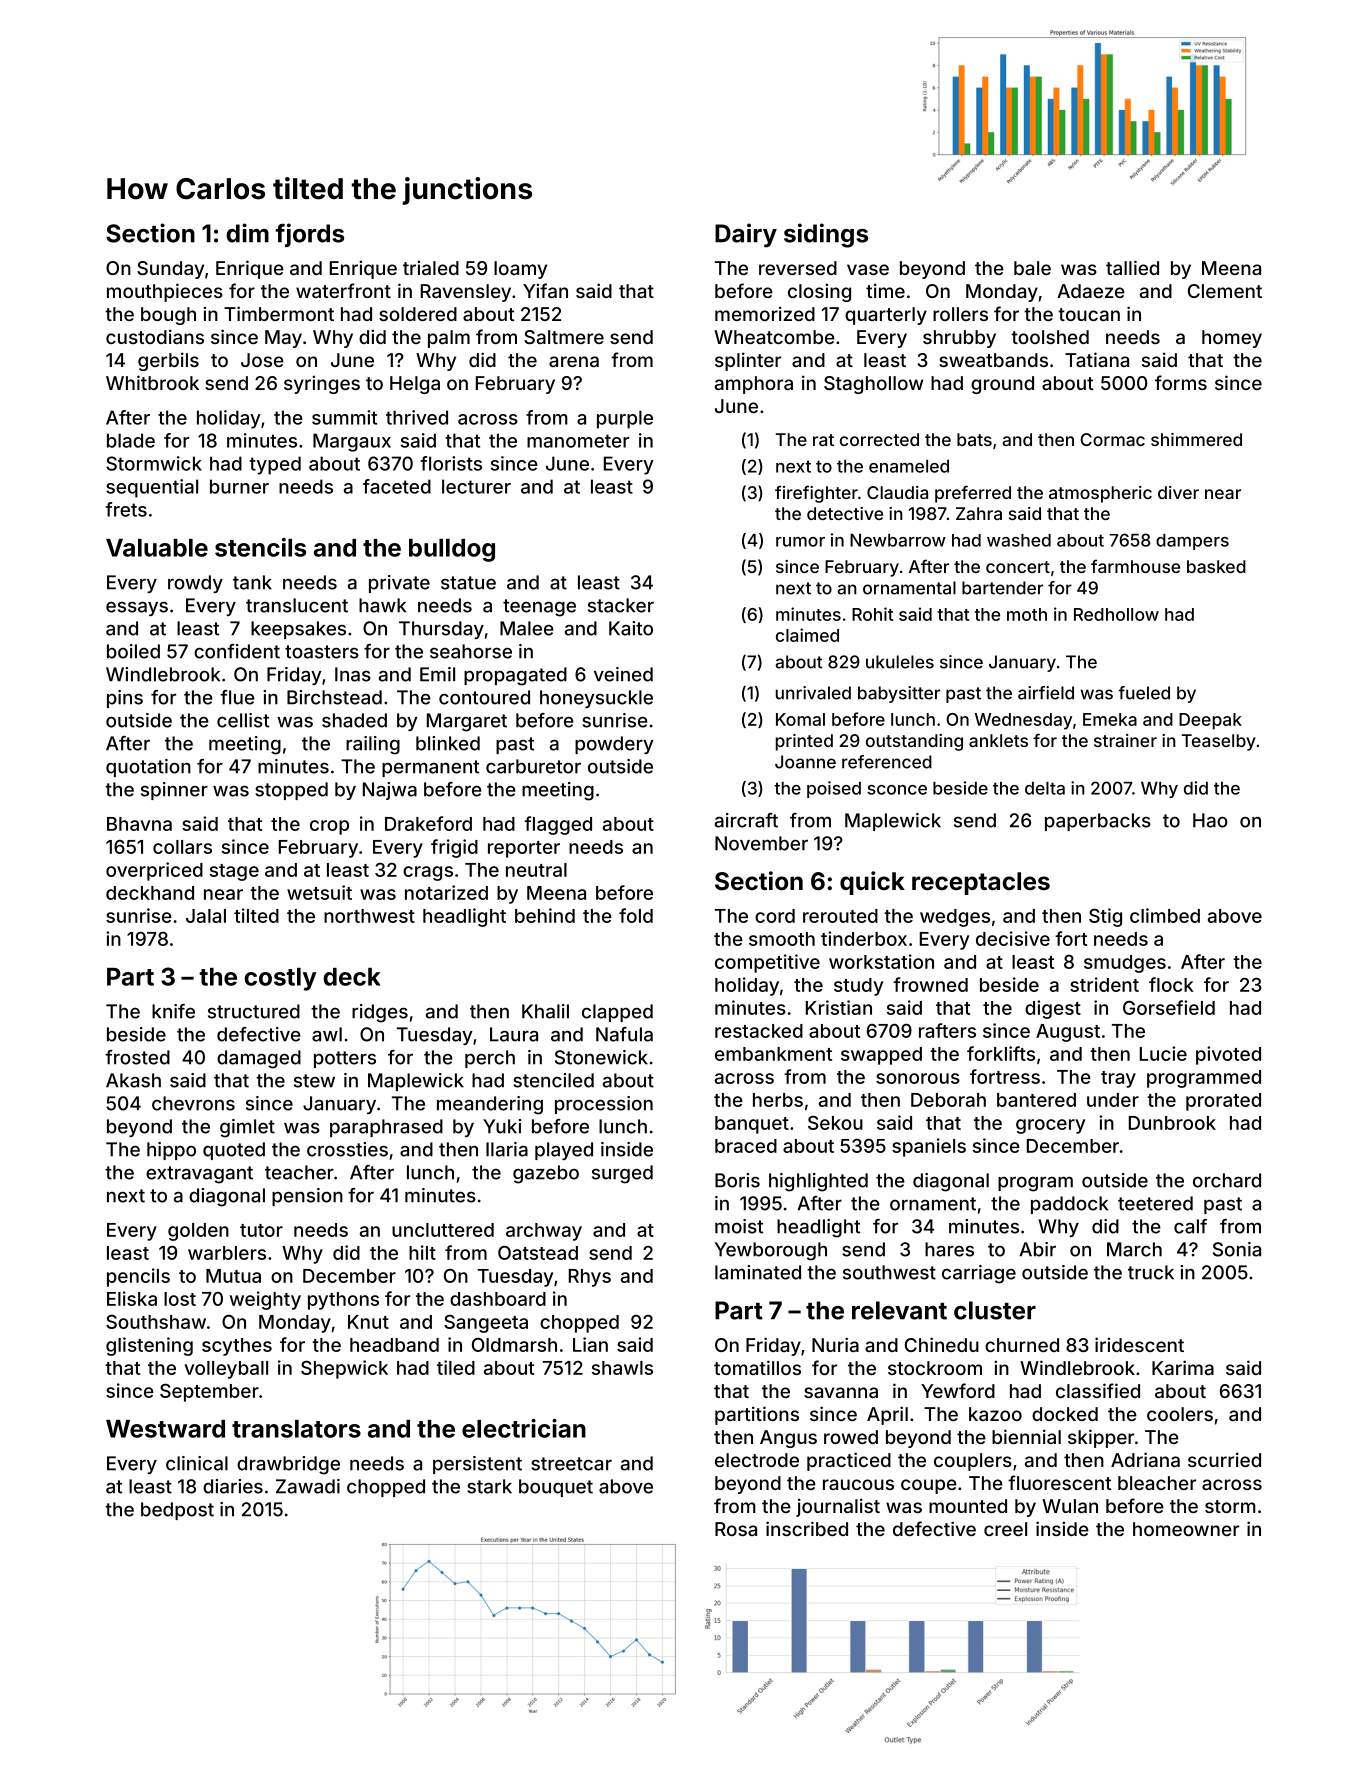 The image size is (1368, 1771). What do you see at coordinates (1192, 542) in the page?
I see `dampers` at bounding box center [1192, 542].
